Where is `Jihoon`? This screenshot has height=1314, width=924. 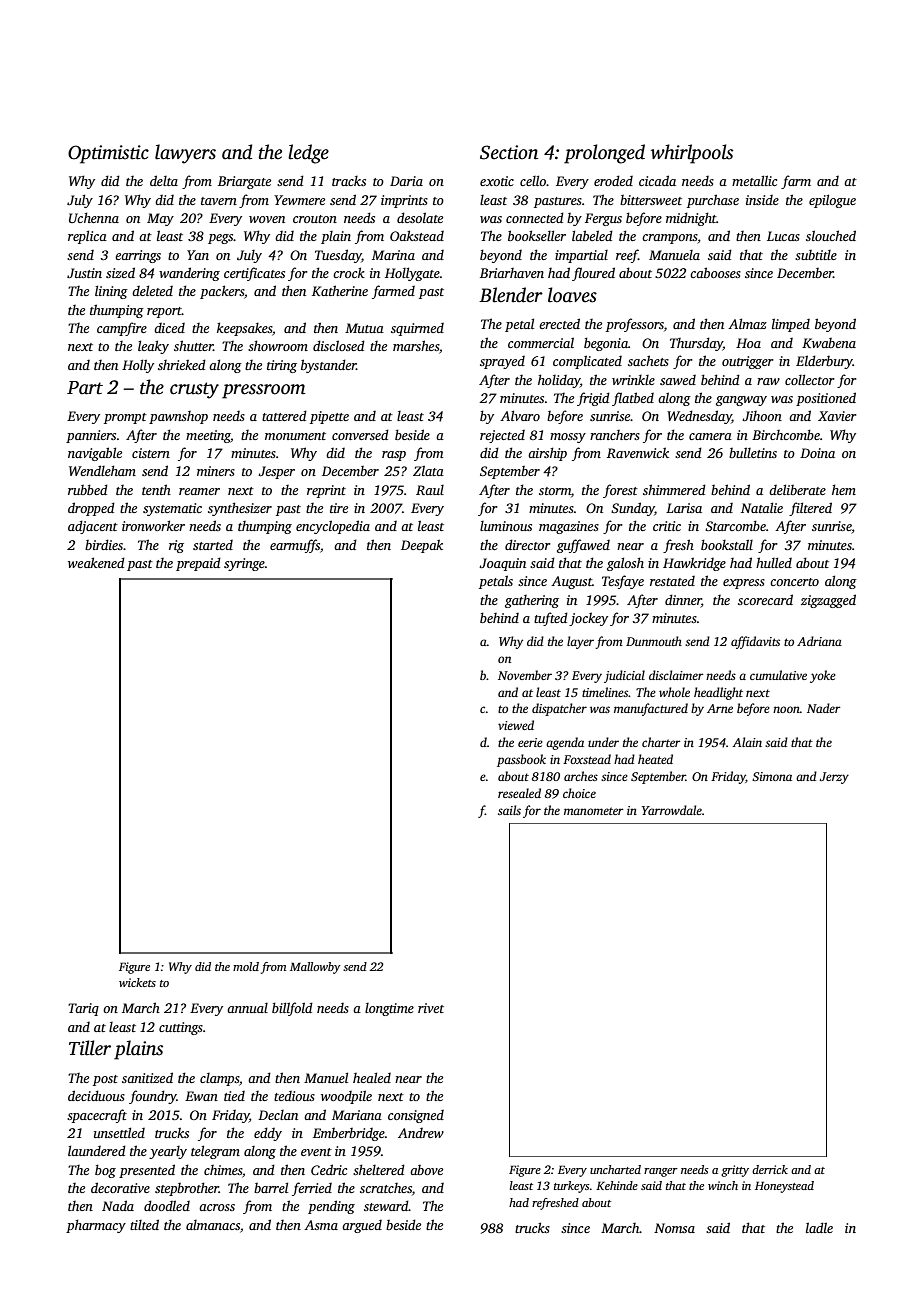
Jihoon is located at coordinates (762, 416).
